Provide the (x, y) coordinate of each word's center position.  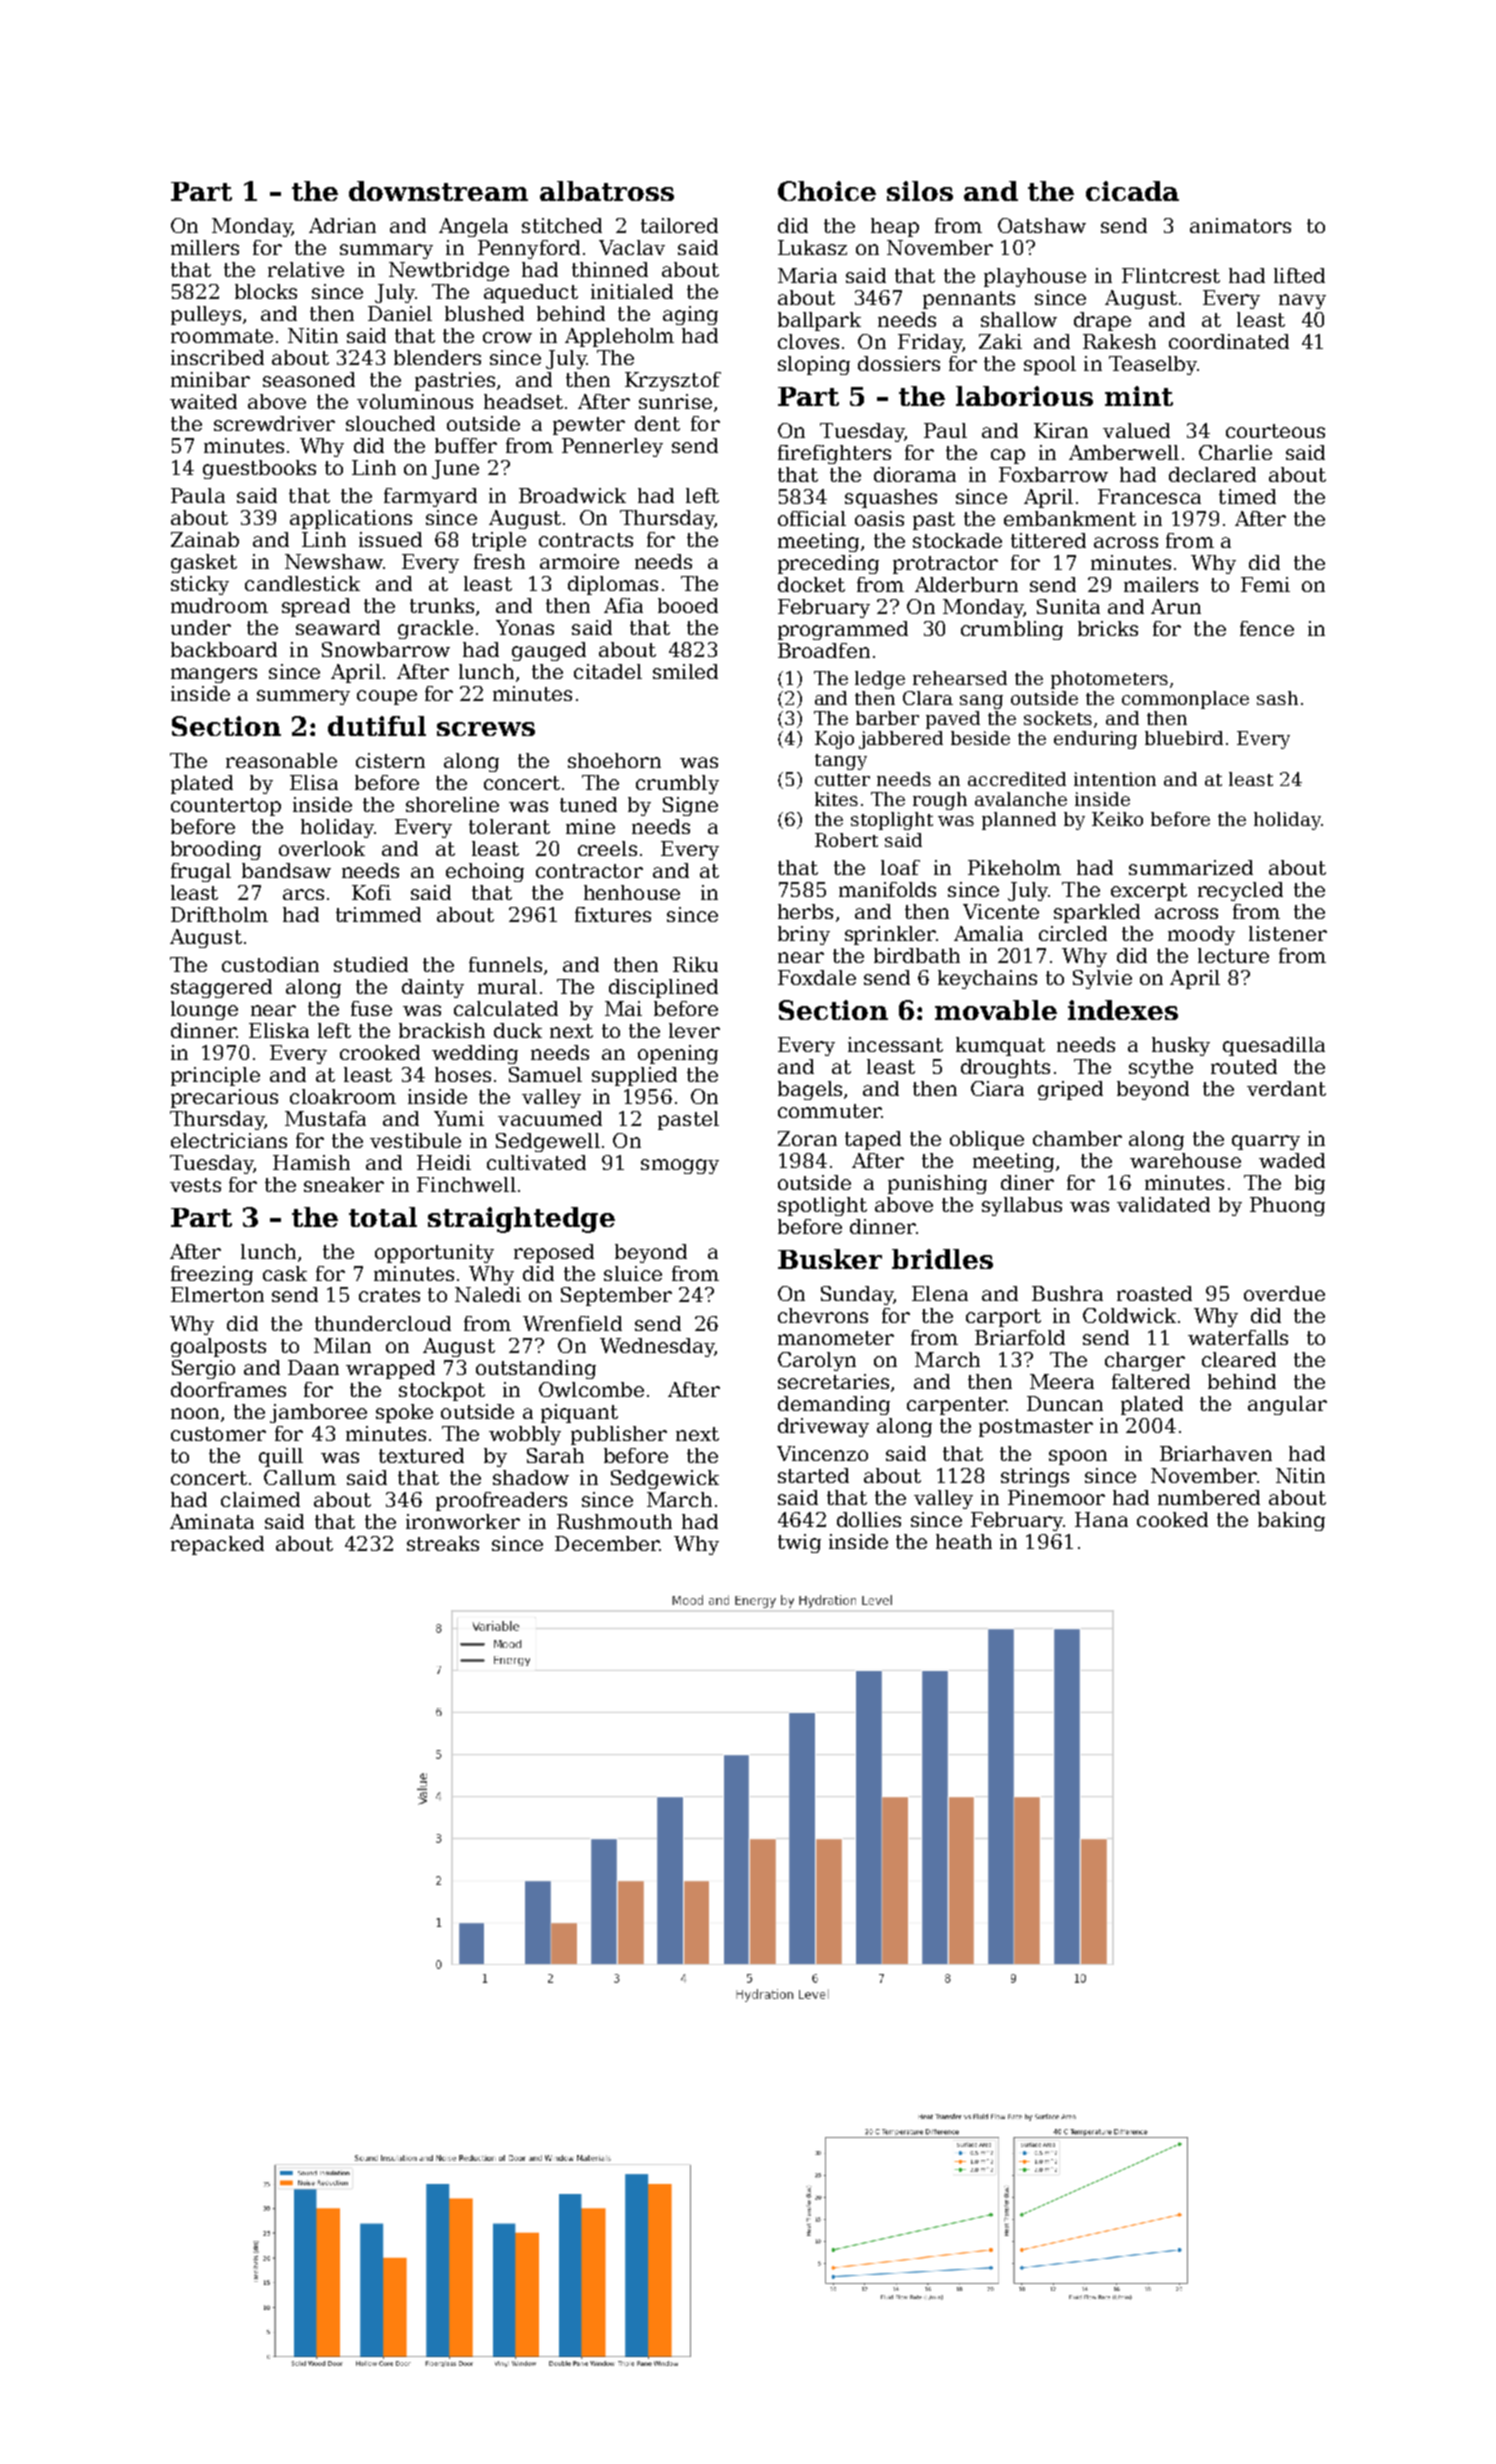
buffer (466, 445)
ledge (880, 680)
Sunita (1068, 606)
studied (371, 964)
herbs (805, 911)
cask (285, 1273)
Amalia (988, 933)
